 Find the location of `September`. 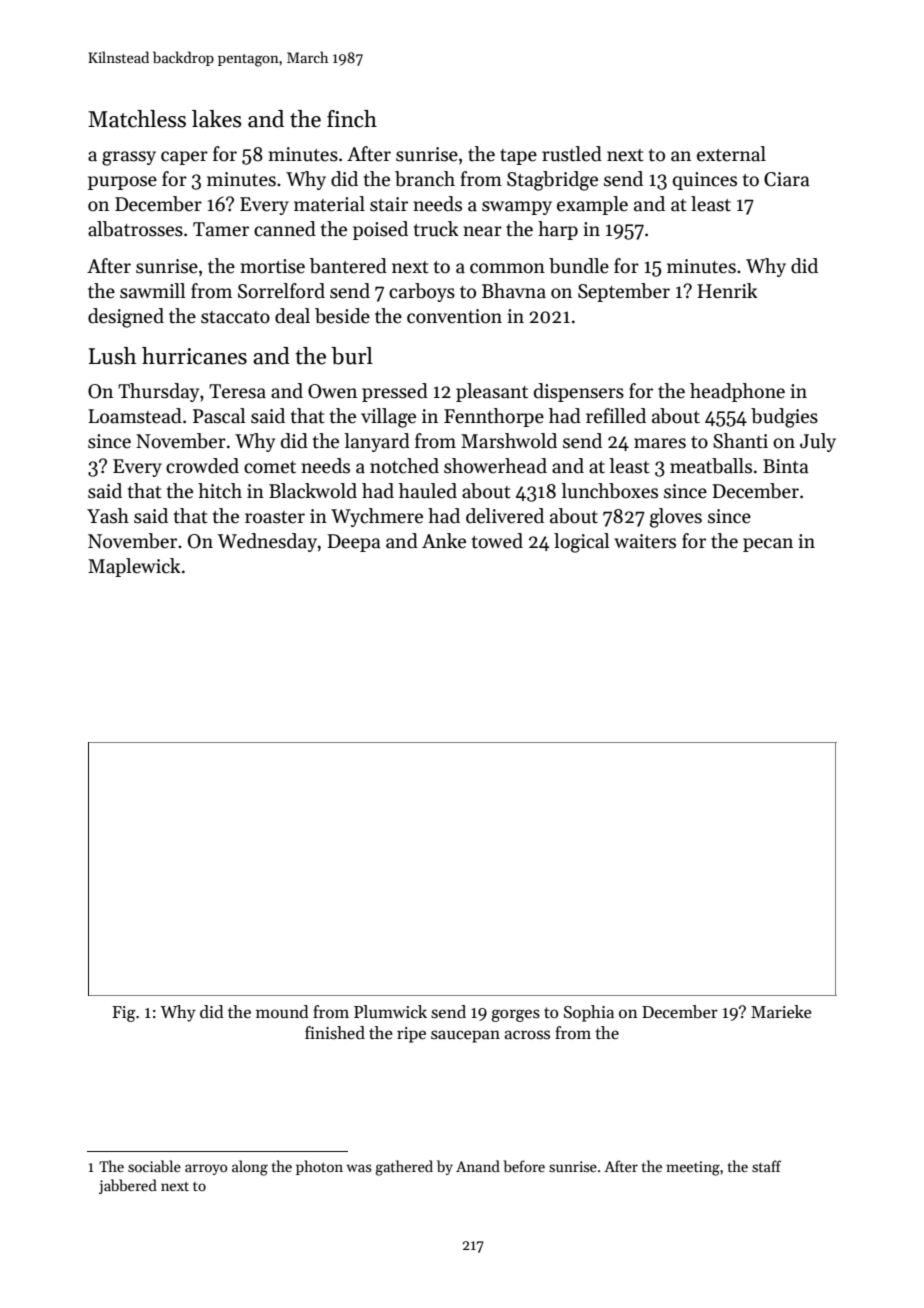

September is located at coordinates (624, 292).
